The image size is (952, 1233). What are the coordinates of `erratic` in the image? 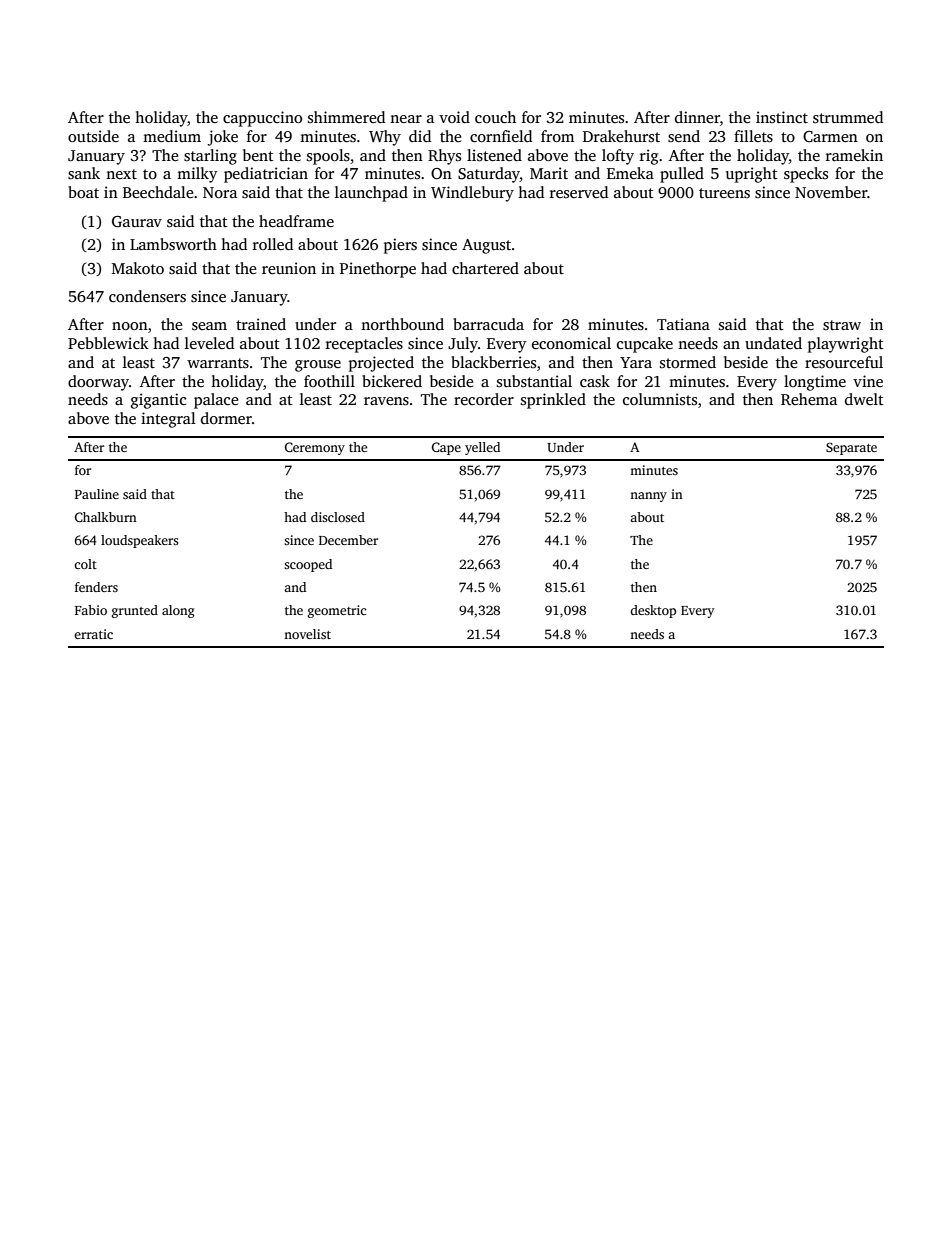 It's located at (93, 634).
